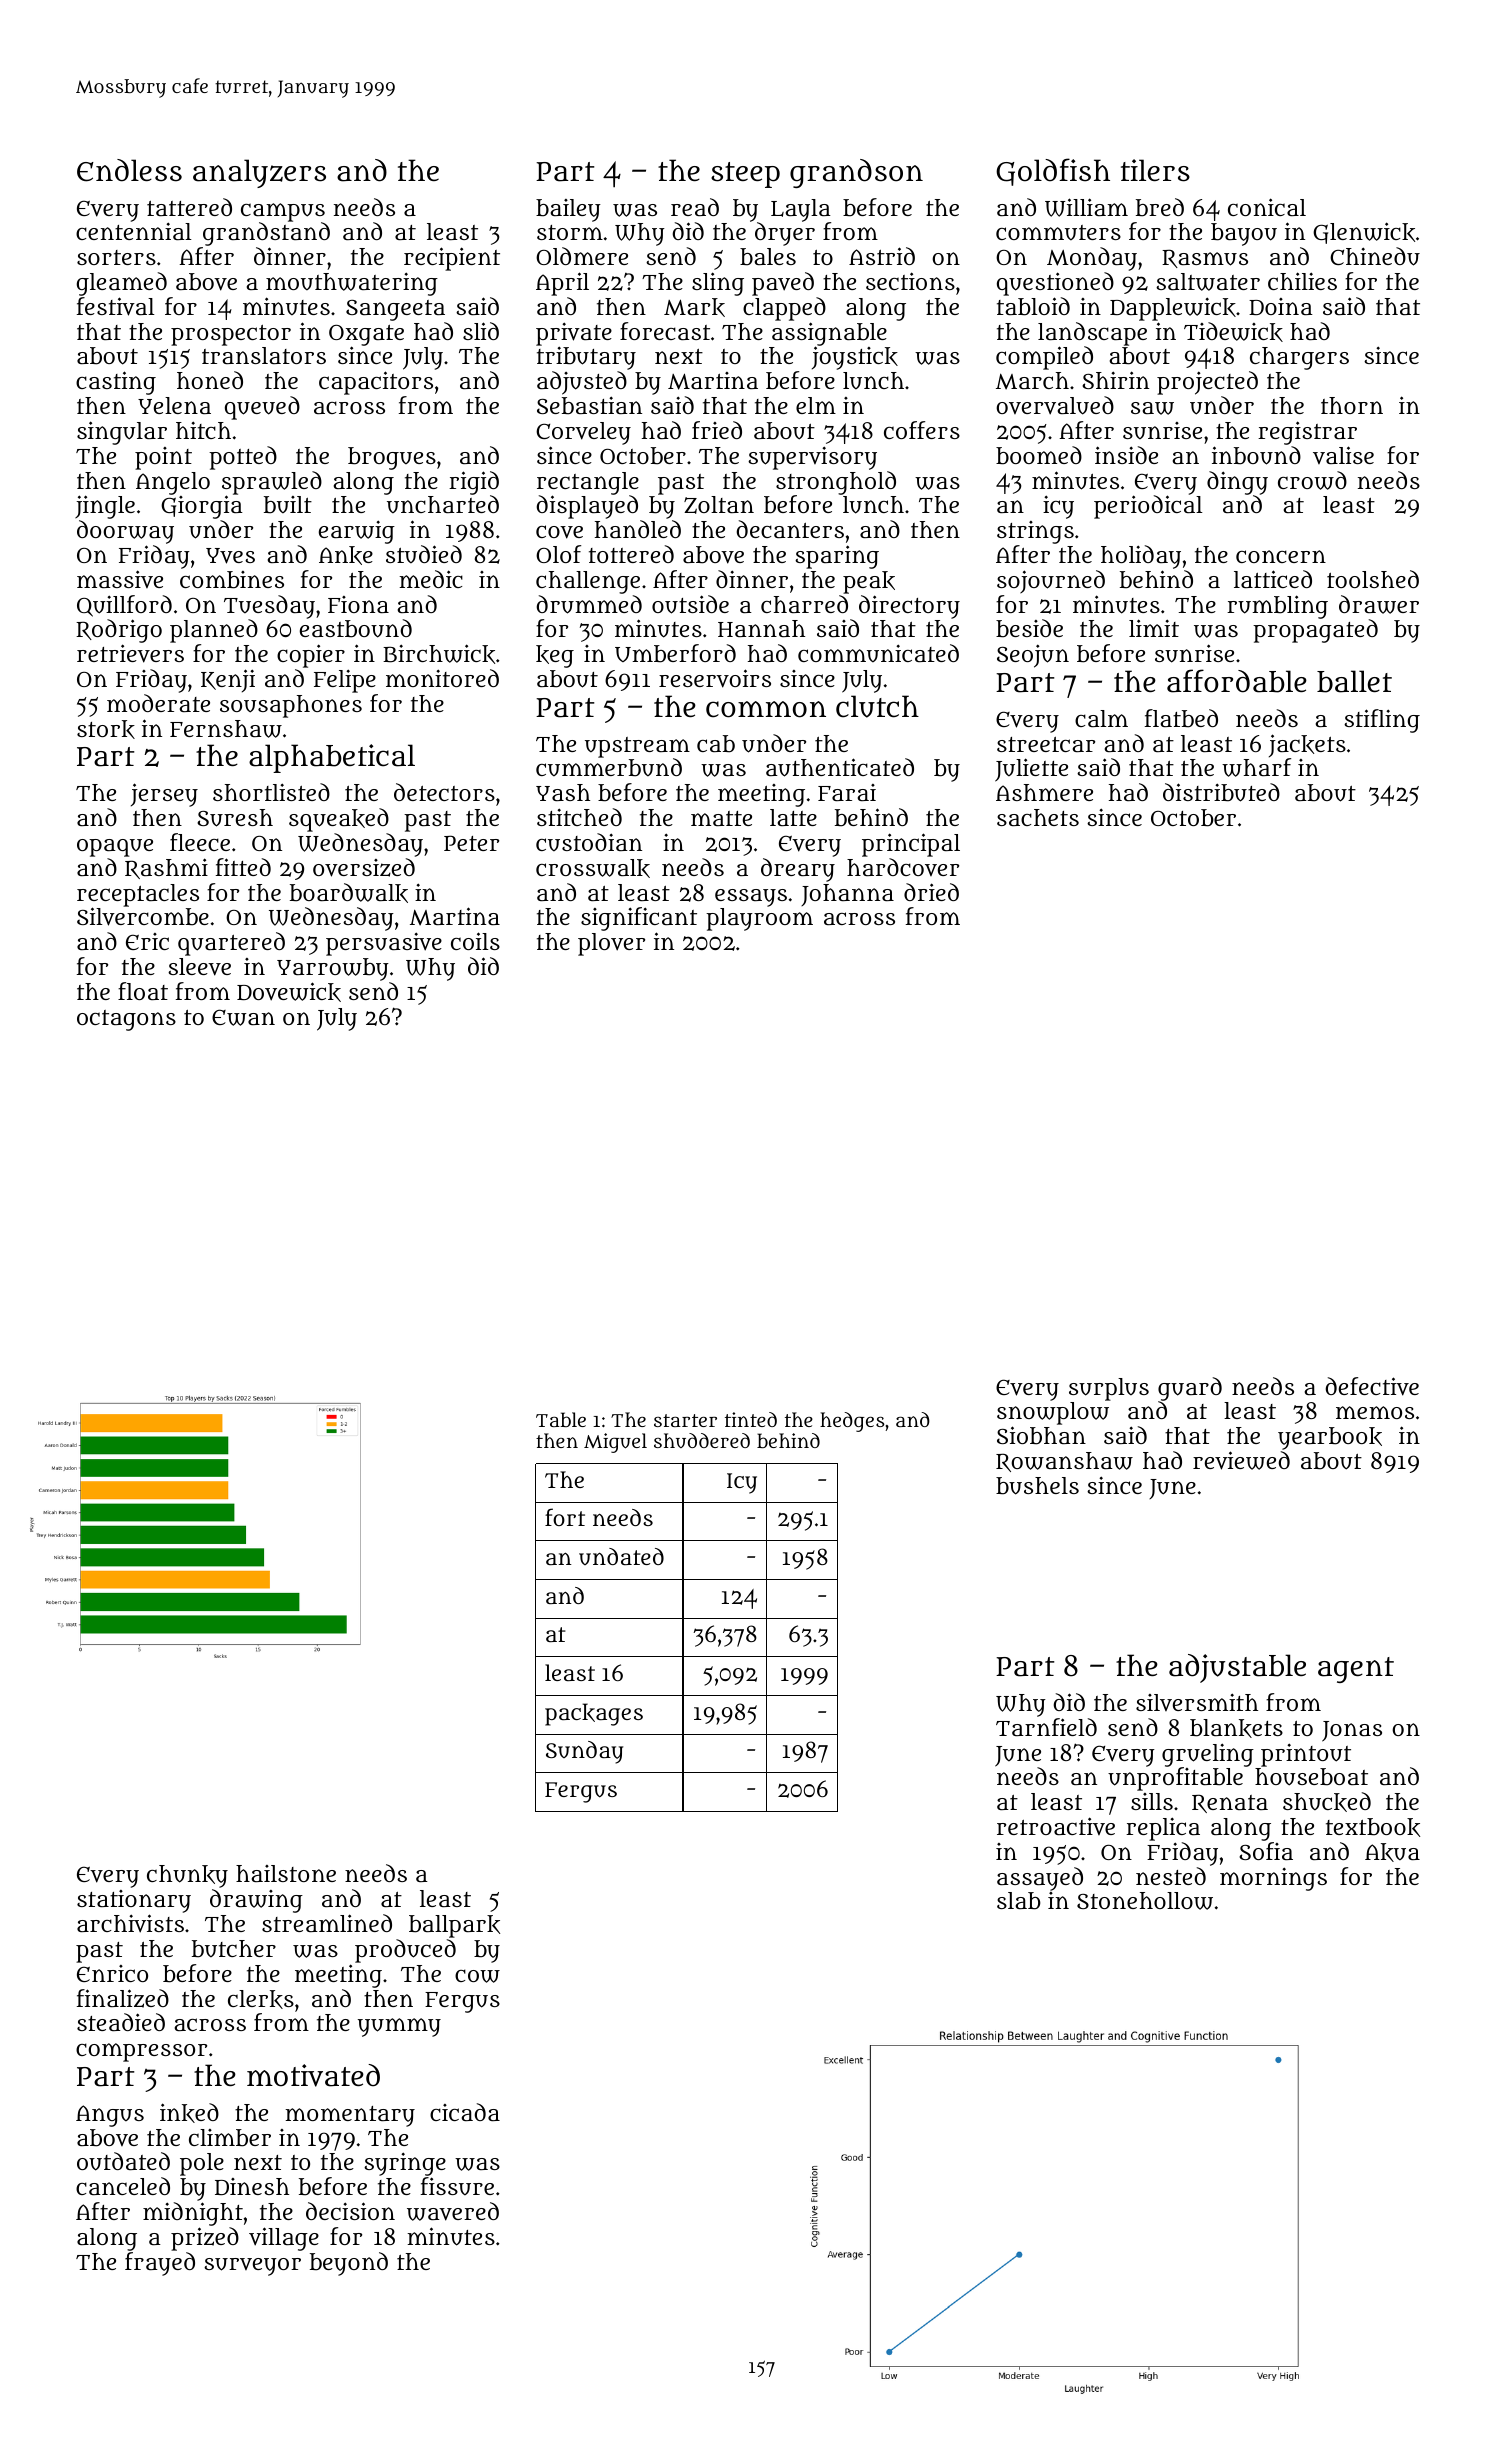 The image size is (1496, 2464). What do you see at coordinates (621, 1556) in the screenshot?
I see `undated` at bounding box center [621, 1556].
